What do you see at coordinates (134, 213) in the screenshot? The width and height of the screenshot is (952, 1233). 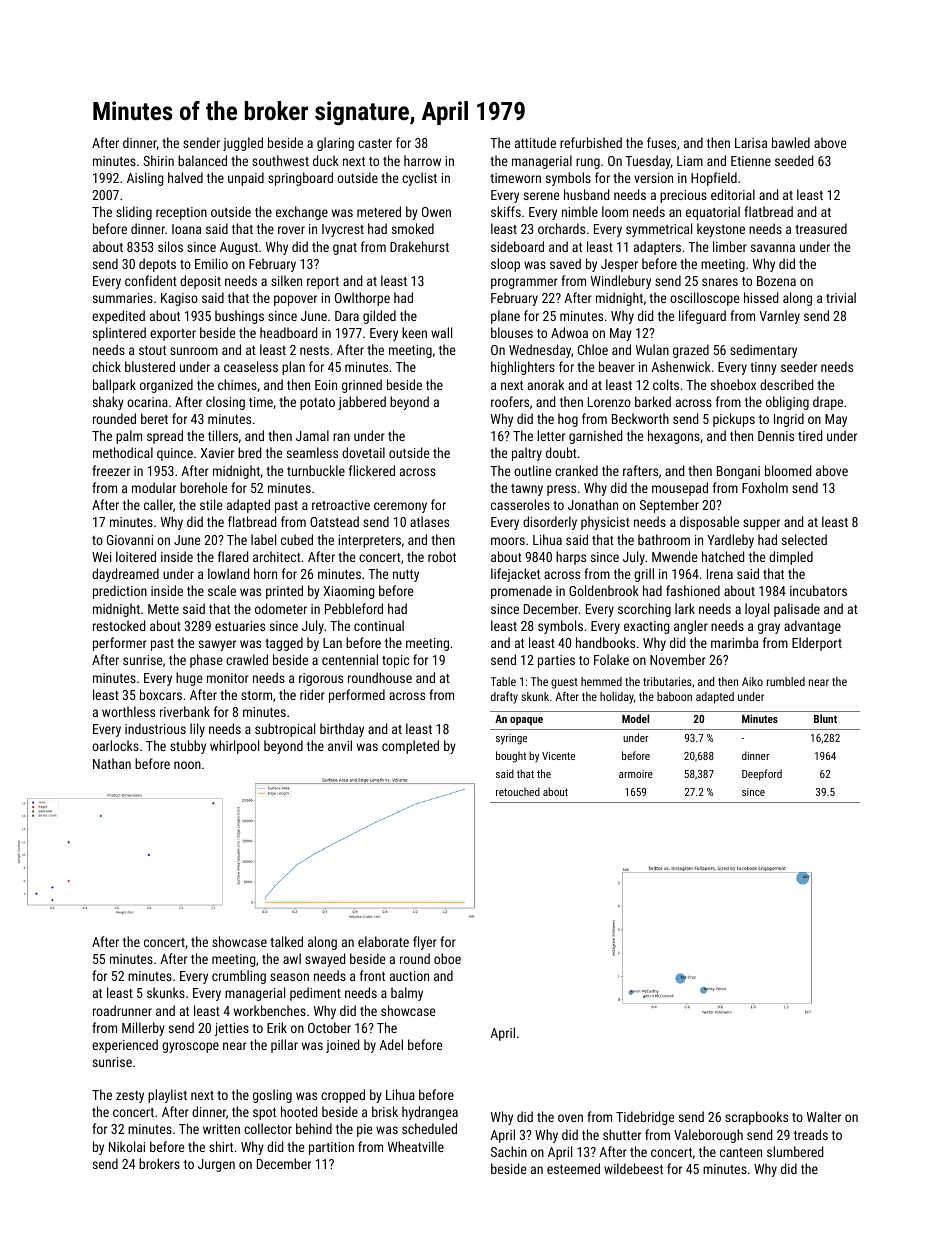 I see `sliding` at bounding box center [134, 213].
